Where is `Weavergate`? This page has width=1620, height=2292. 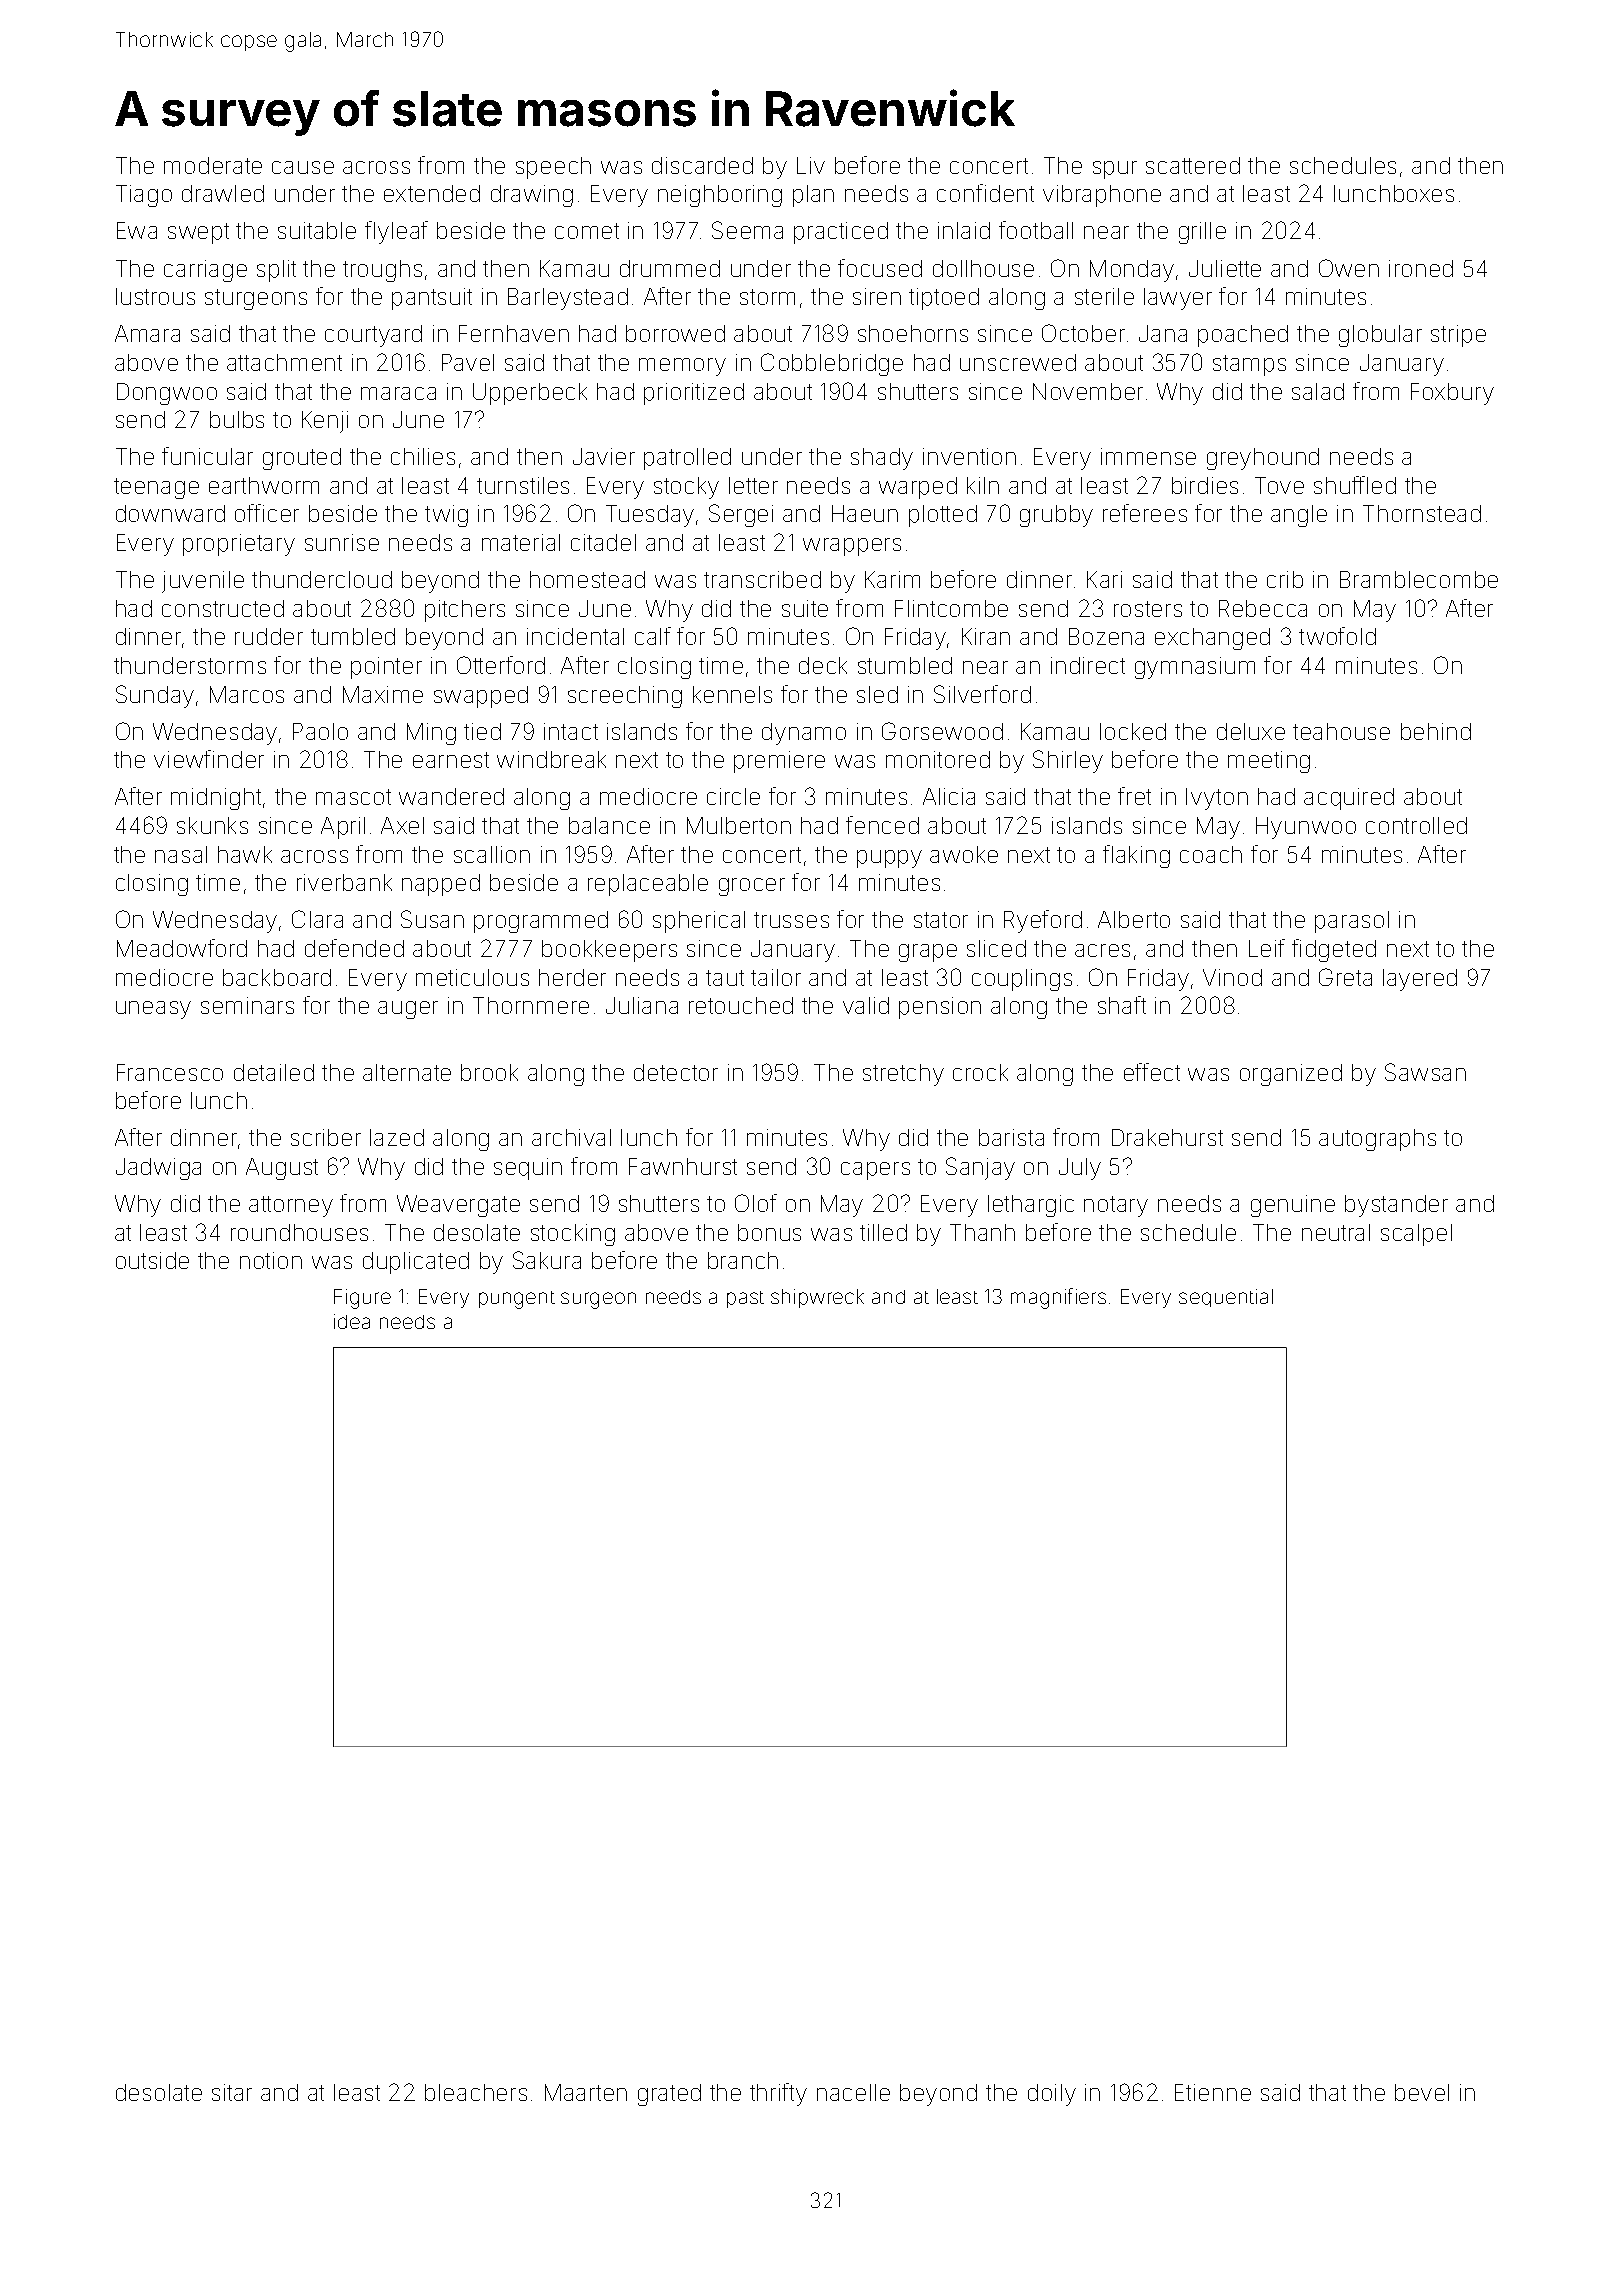 Weavergate is located at coordinates (458, 1206).
